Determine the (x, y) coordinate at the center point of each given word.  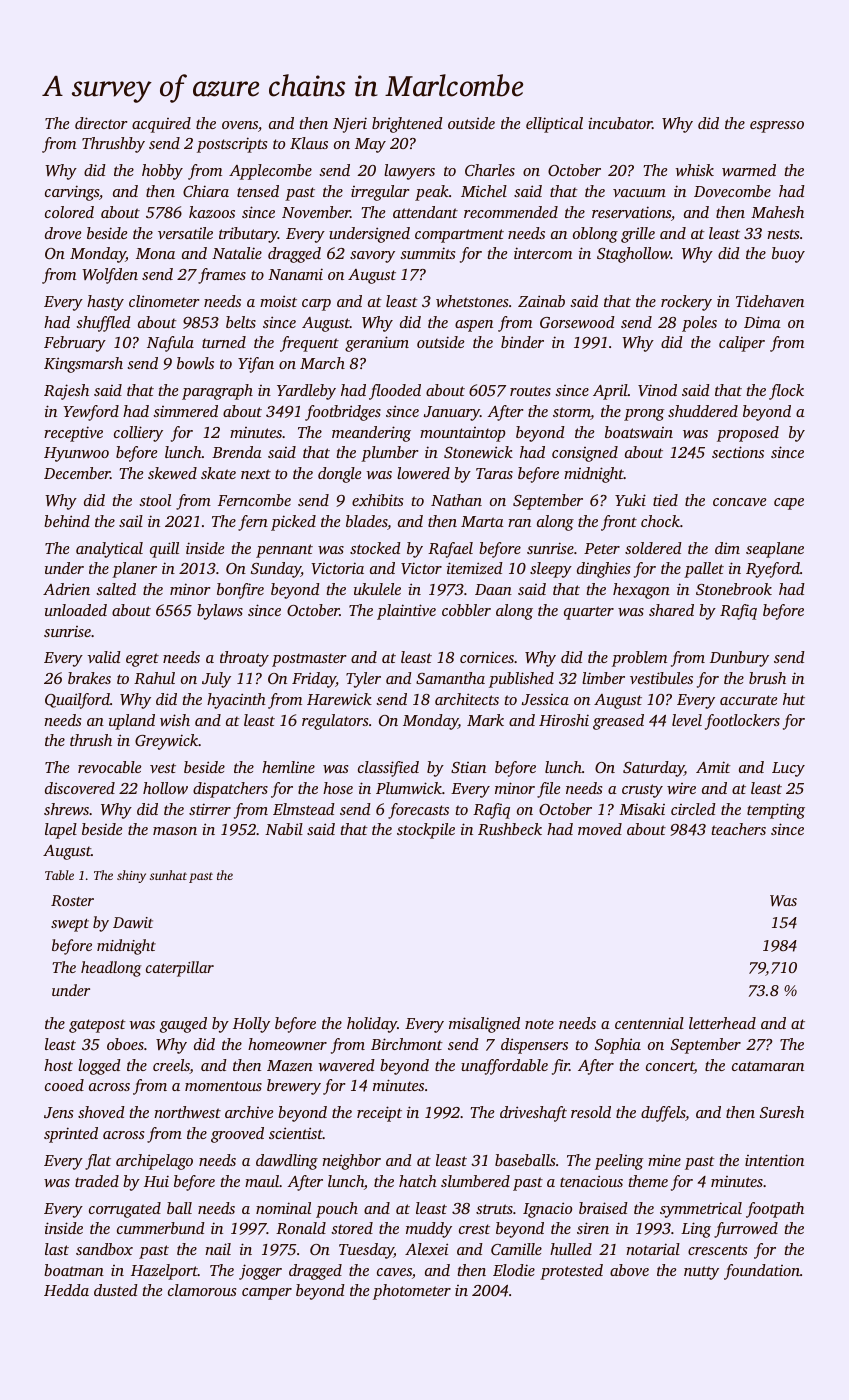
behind (67, 521)
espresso (777, 127)
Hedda (66, 1290)
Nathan (456, 500)
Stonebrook (734, 589)
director (101, 123)
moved (600, 829)
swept (70, 925)
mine (664, 1160)
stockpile (426, 831)
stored (352, 1228)
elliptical (554, 125)
